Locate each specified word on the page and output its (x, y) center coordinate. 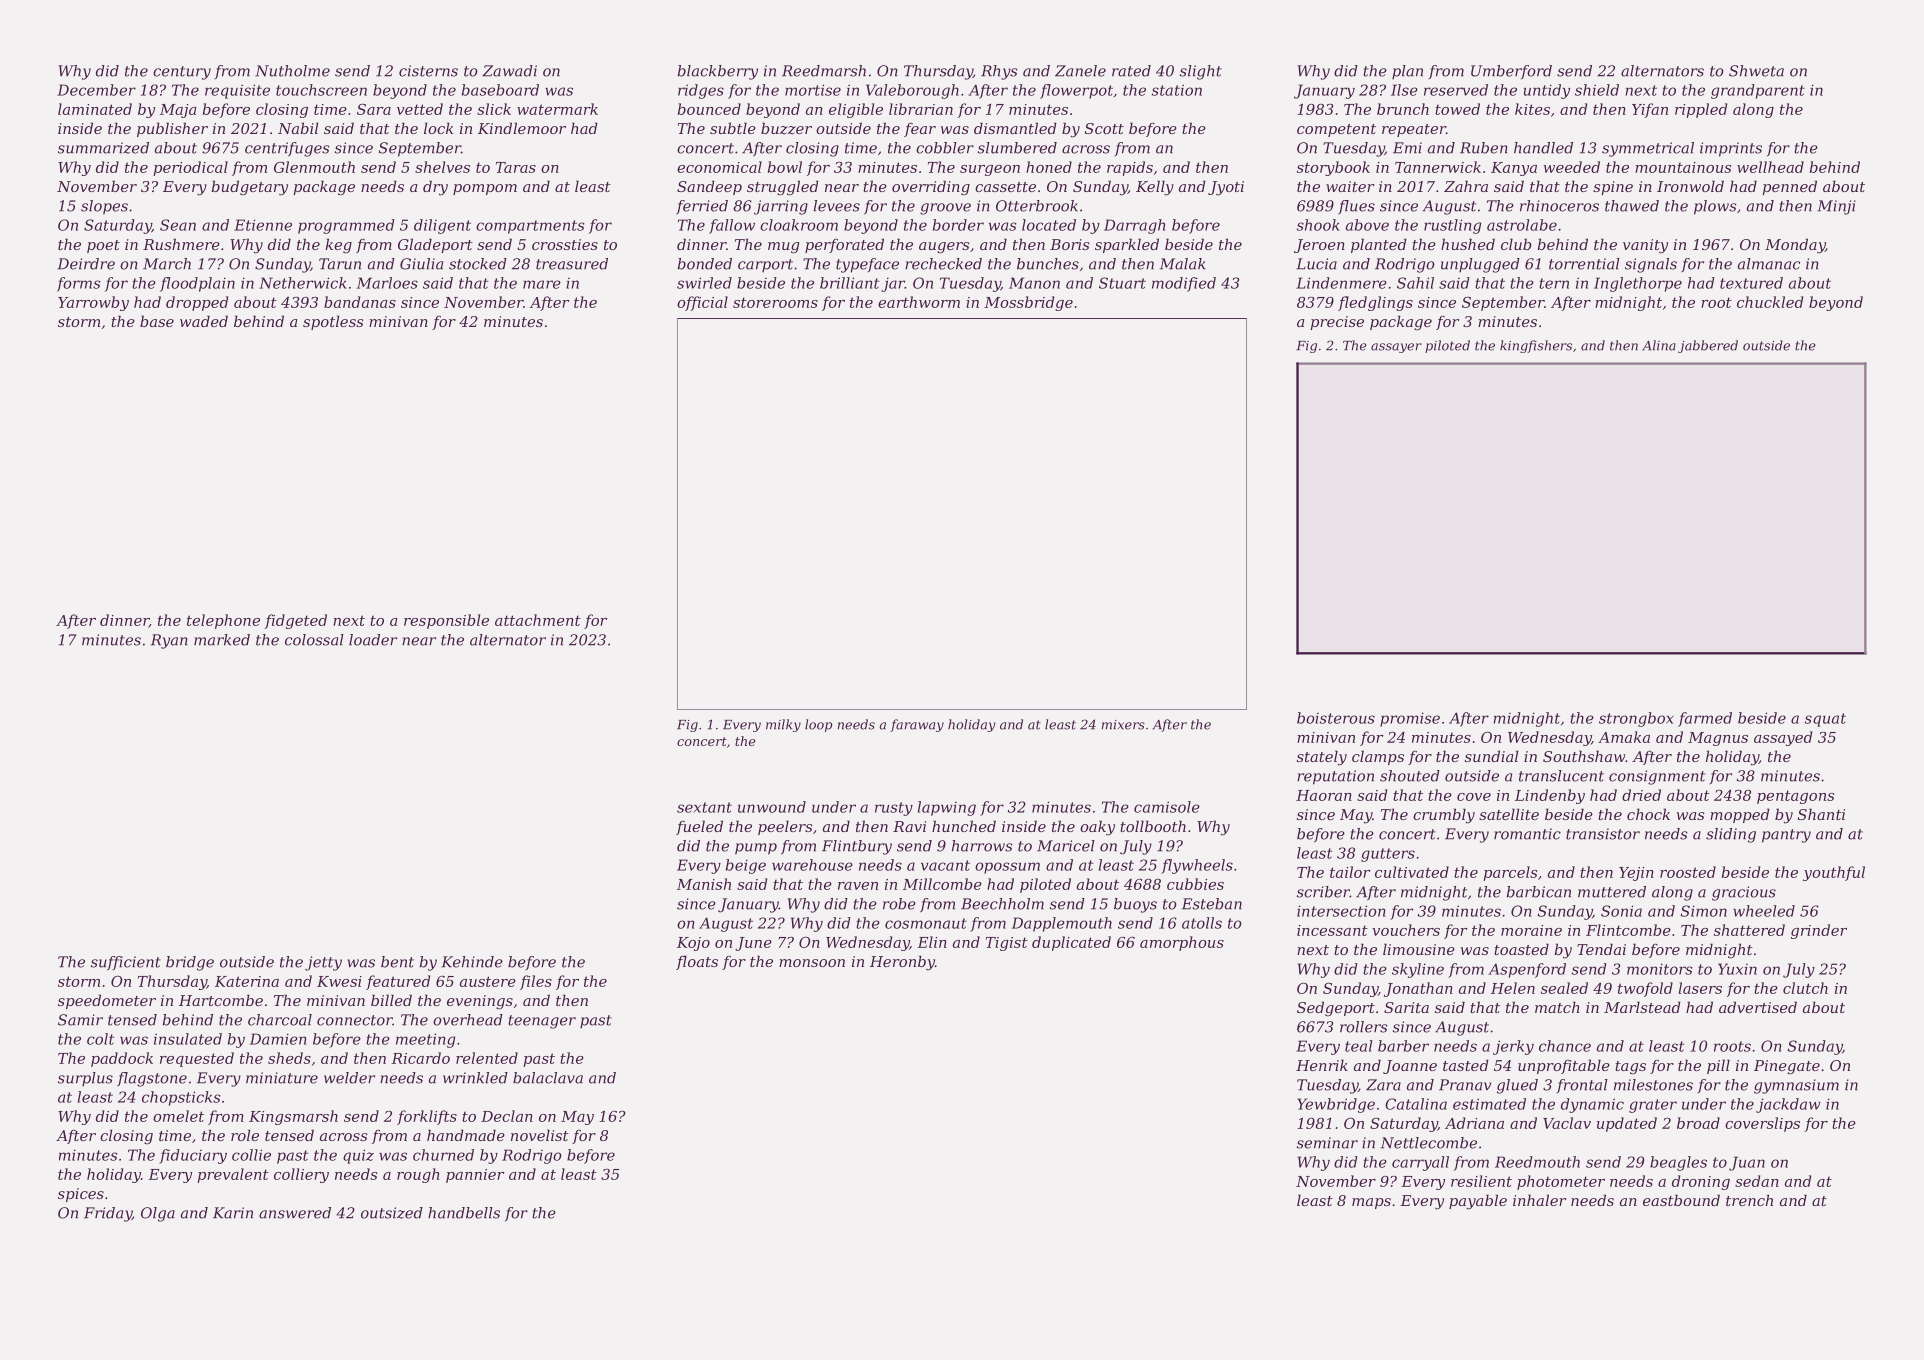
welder (349, 1078)
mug (783, 248)
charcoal (280, 1020)
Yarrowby (93, 303)
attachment (538, 620)
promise (1410, 719)
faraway (917, 725)
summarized (103, 148)
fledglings (1375, 303)
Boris (1069, 244)
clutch (1805, 988)
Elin (932, 942)
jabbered (1708, 346)
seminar (1327, 1143)
